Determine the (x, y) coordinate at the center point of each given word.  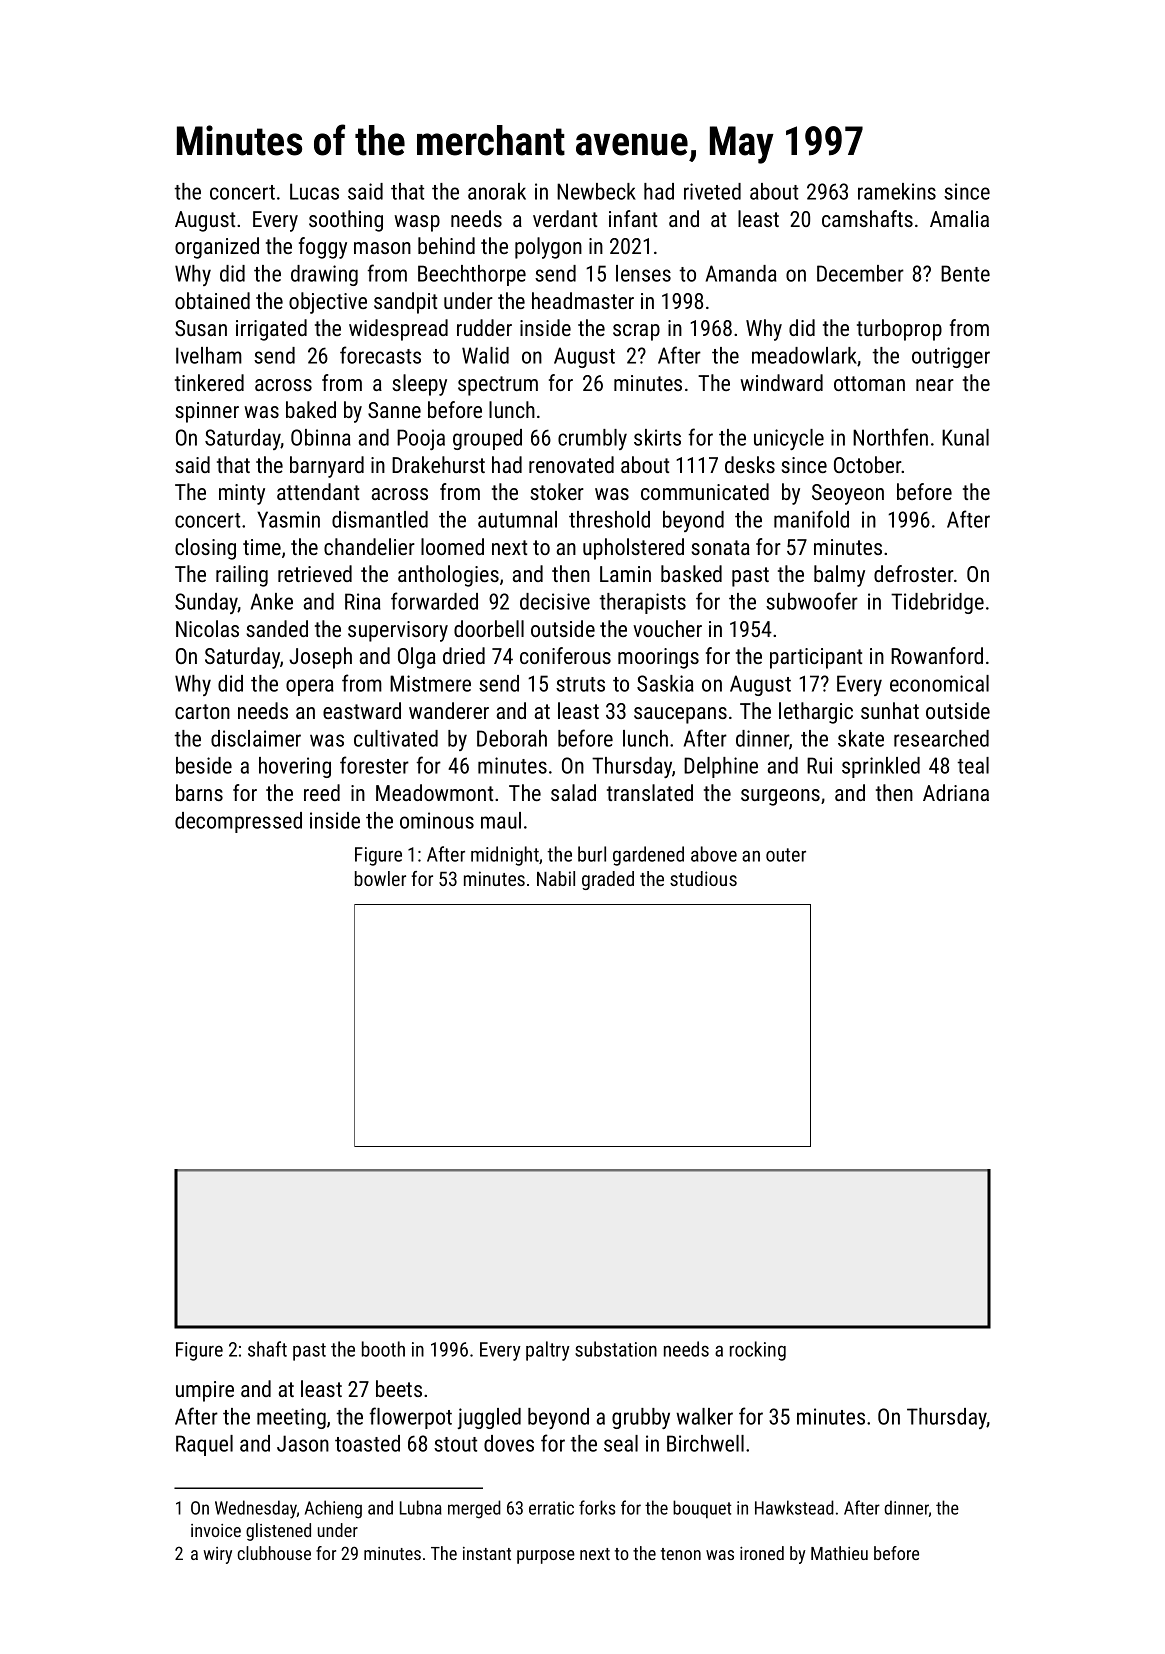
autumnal (517, 519)
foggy (323, 248)
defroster (914, 573)
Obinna (321, 437)
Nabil (556, 878)
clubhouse (274, 1553)
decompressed (238, 822)
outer (786, 855)
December (860, 273)
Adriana (956, 792)
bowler (380, 878)
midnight (505, 856)
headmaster (583, 300)
